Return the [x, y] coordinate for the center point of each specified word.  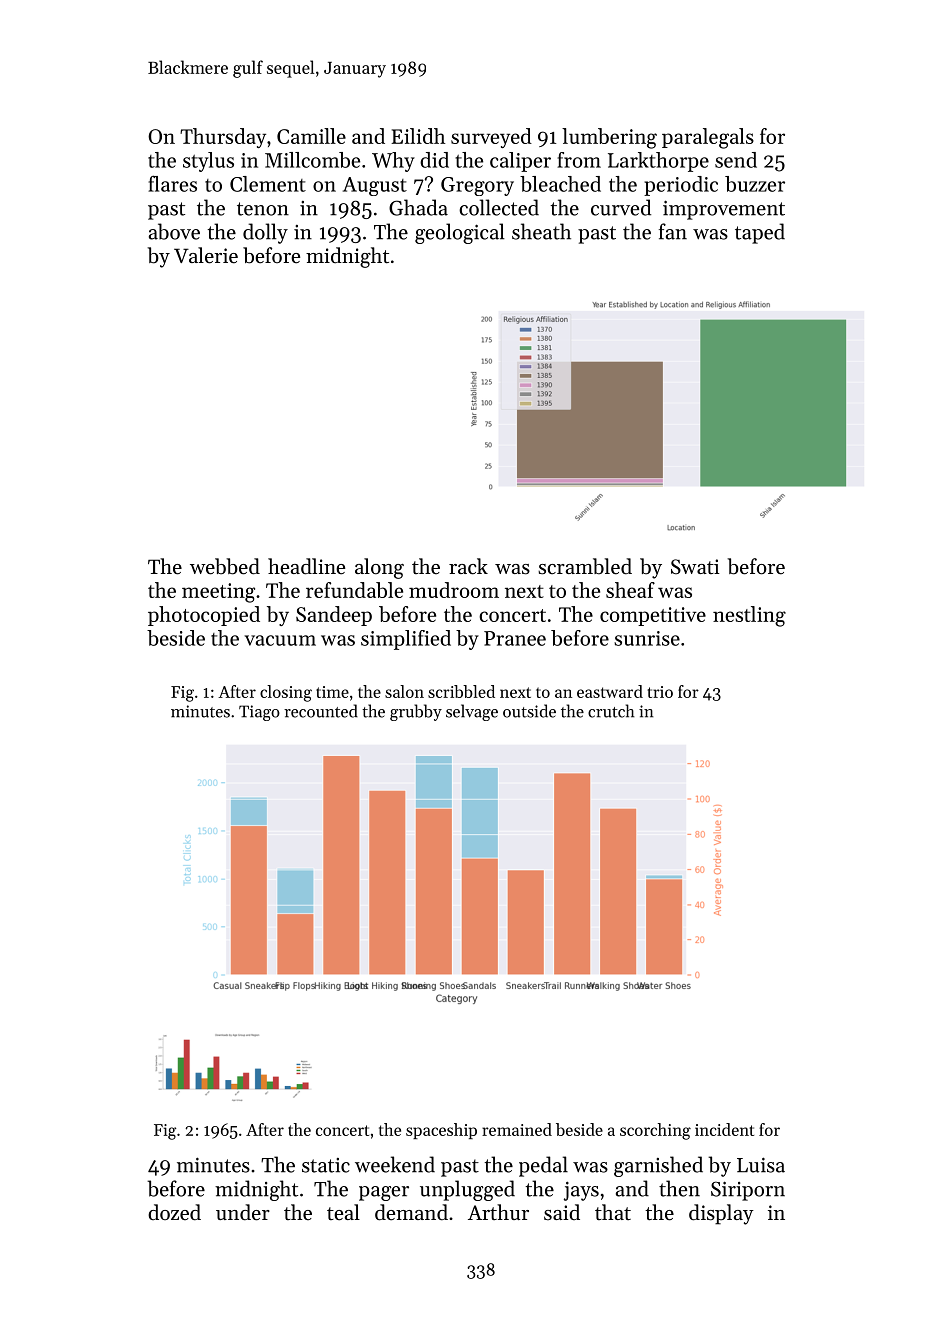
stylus [208, 162]
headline [306, 566]
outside [529, 711]
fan [673, 231]
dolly [265, 233]
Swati [695, 567]
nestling [749, 616]
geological [460, 233]
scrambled [585, 566]
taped [760, 233]
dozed [174, 1212]
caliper [520, 162]
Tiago [259, 713]
